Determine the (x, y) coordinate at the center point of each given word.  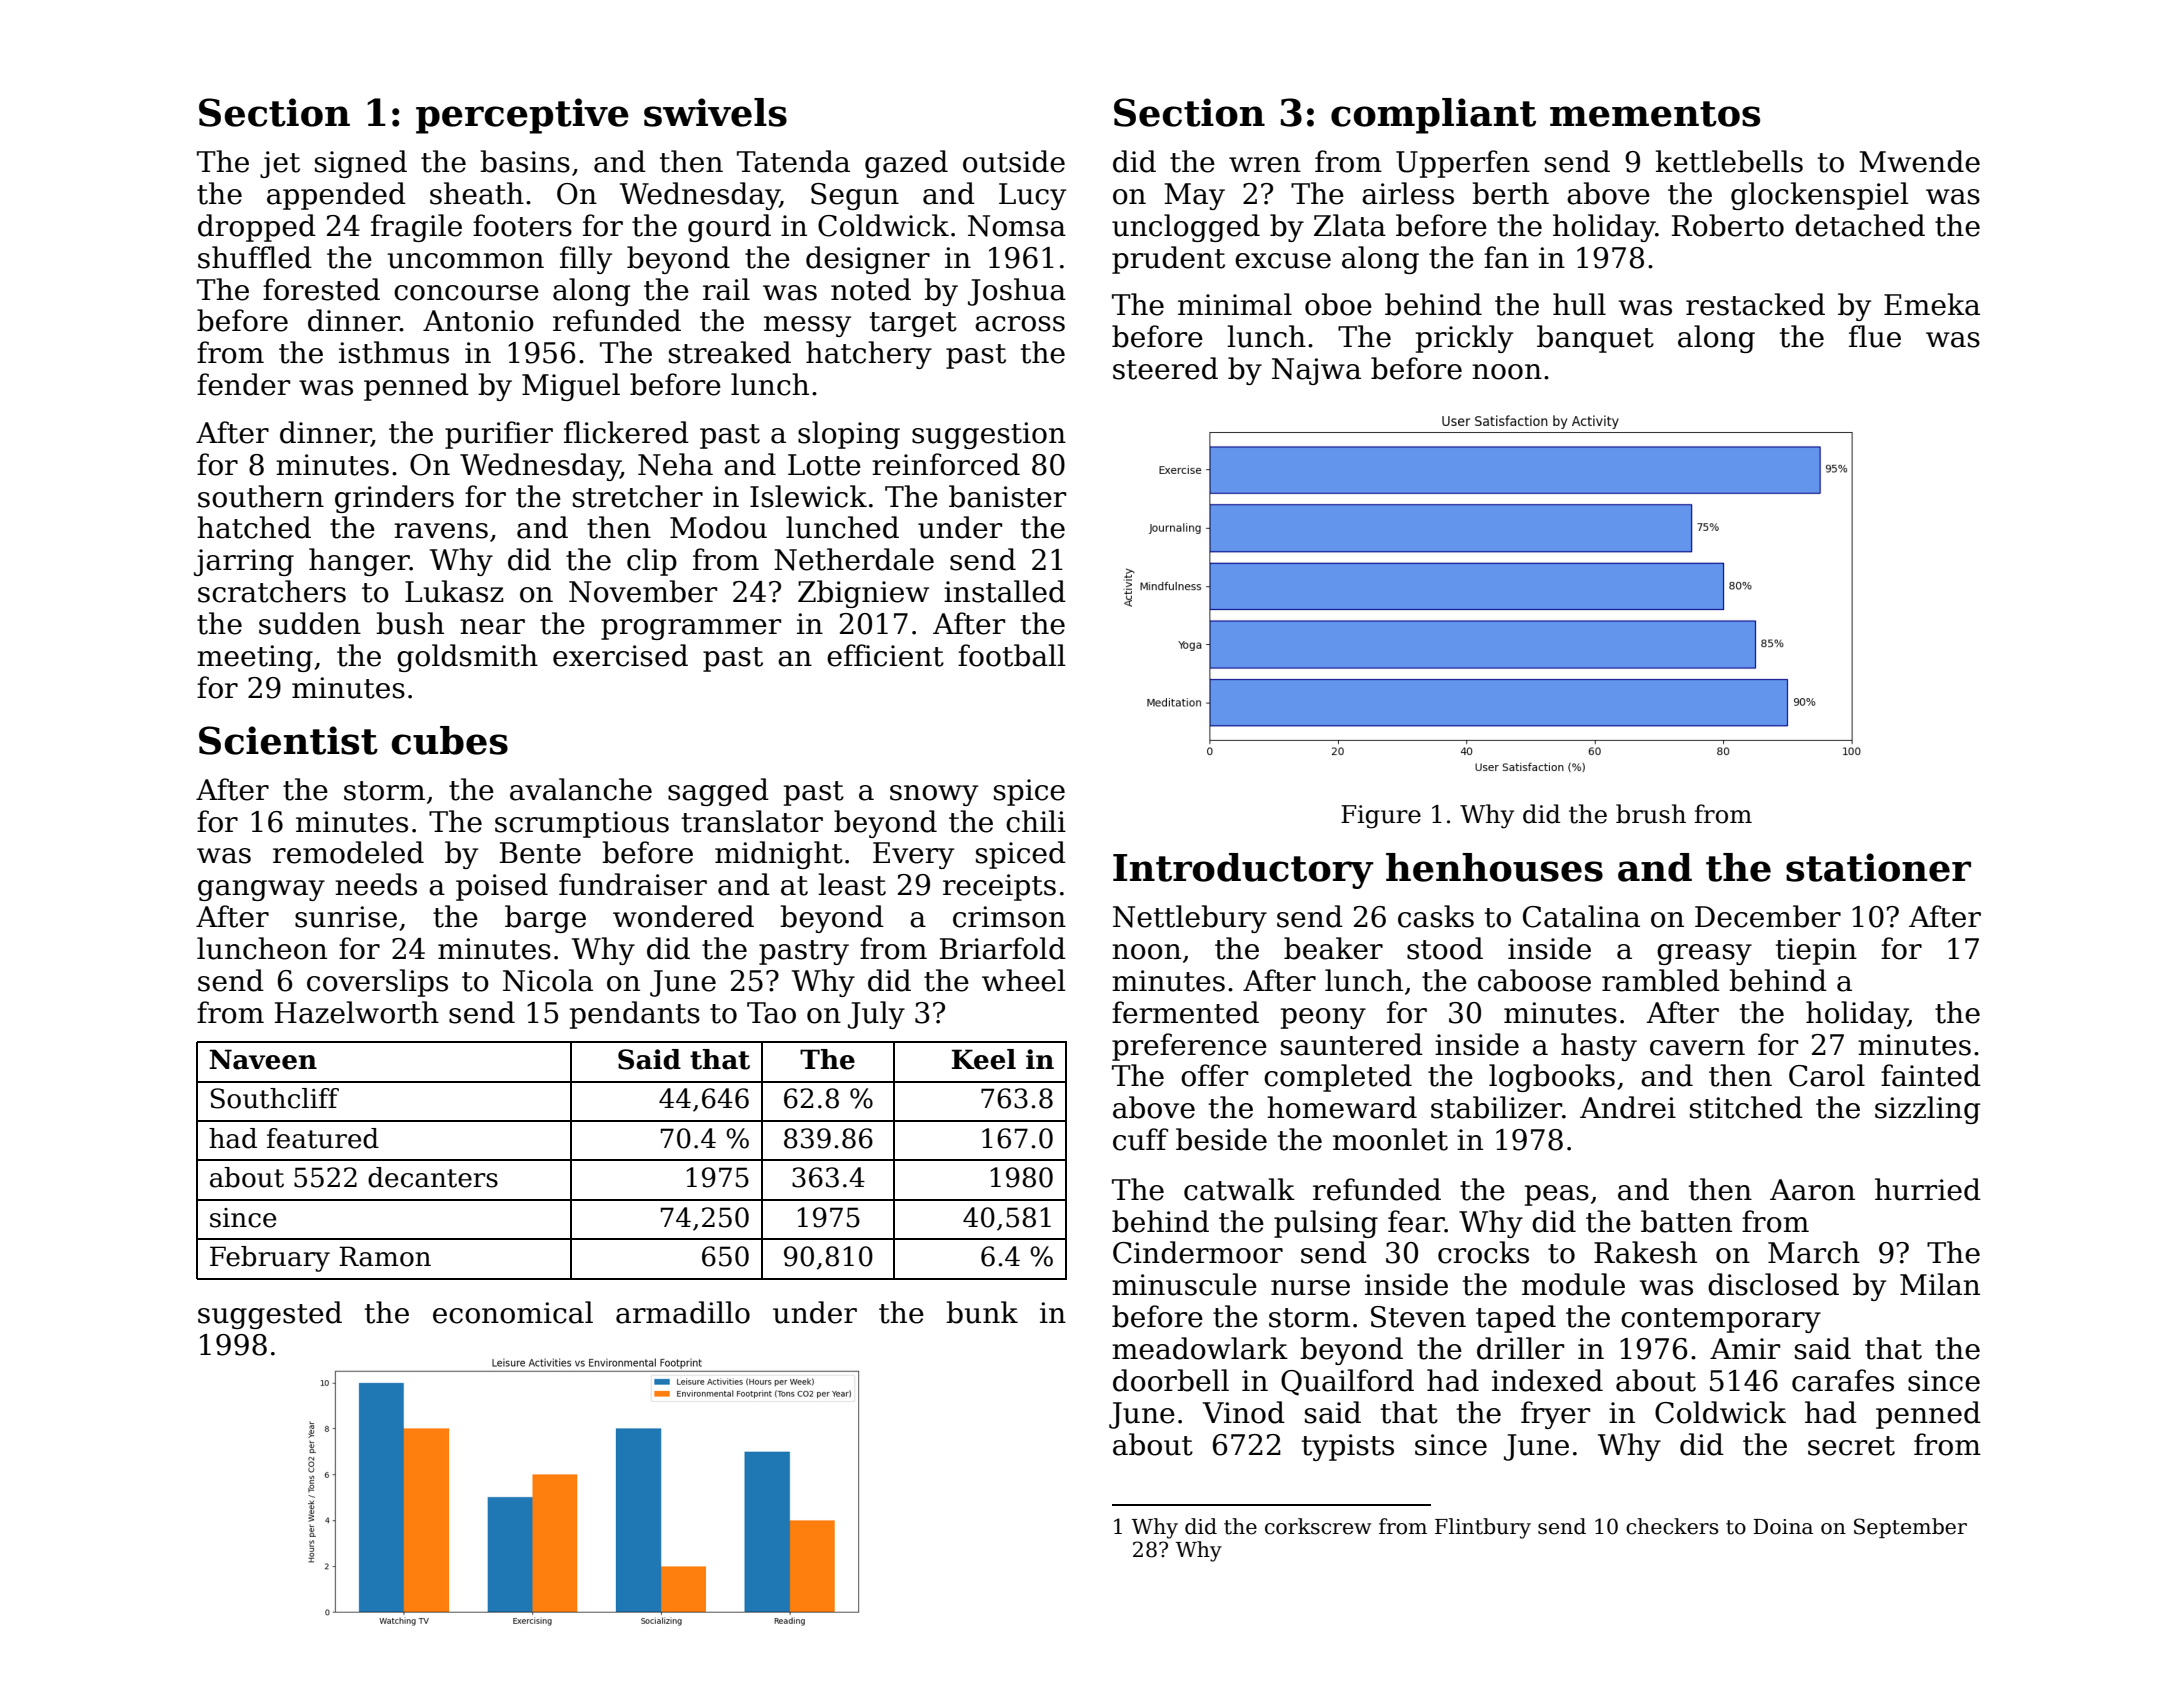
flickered (626, 432)
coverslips (377, 983)
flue (1875, 336)
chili (1036, 821)
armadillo (683, 1312)
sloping (849, 435)
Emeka (1932, 304)
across (1020, 324)
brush (1651, 814)
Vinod (1244, 1412)
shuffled (255, 257)
